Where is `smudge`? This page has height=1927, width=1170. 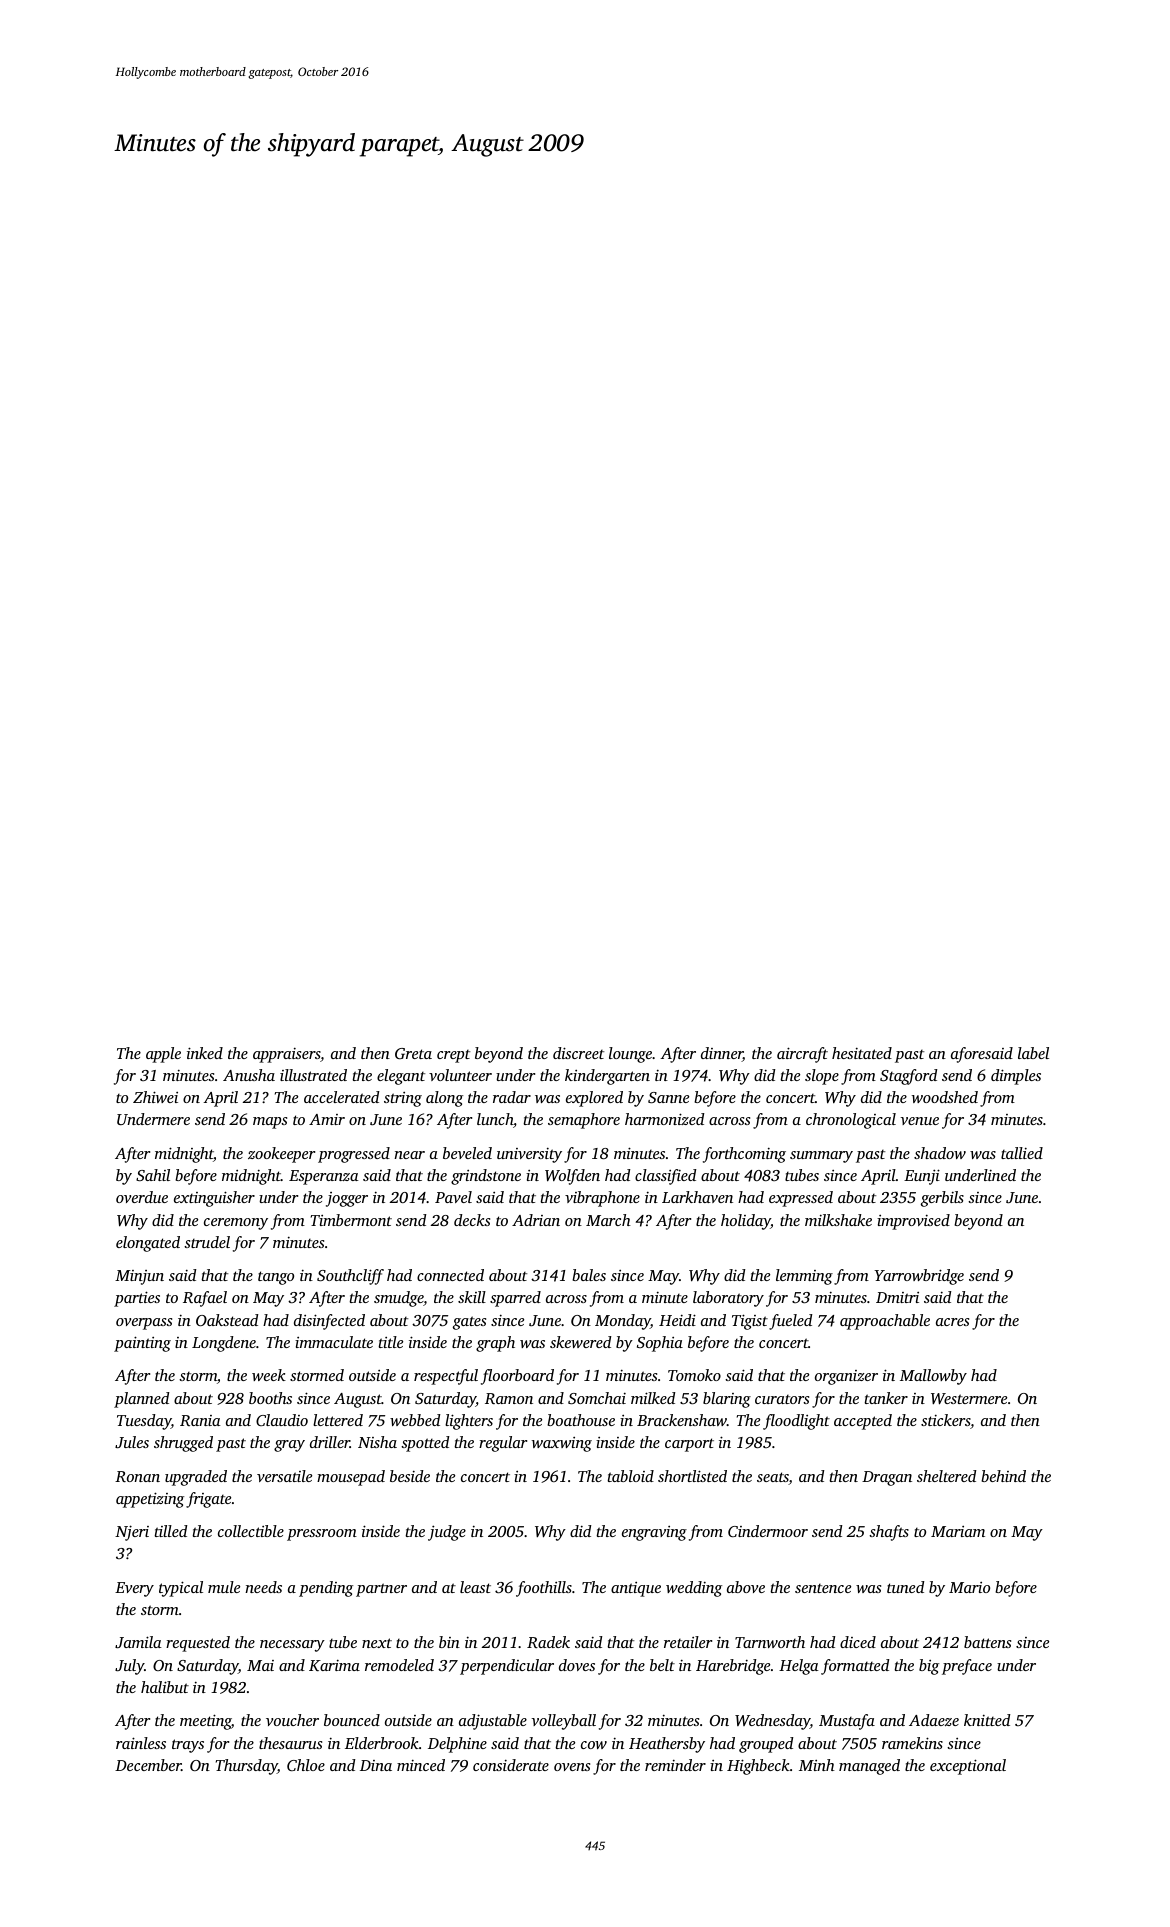 smudge is located at coordinates (399, 1299).
